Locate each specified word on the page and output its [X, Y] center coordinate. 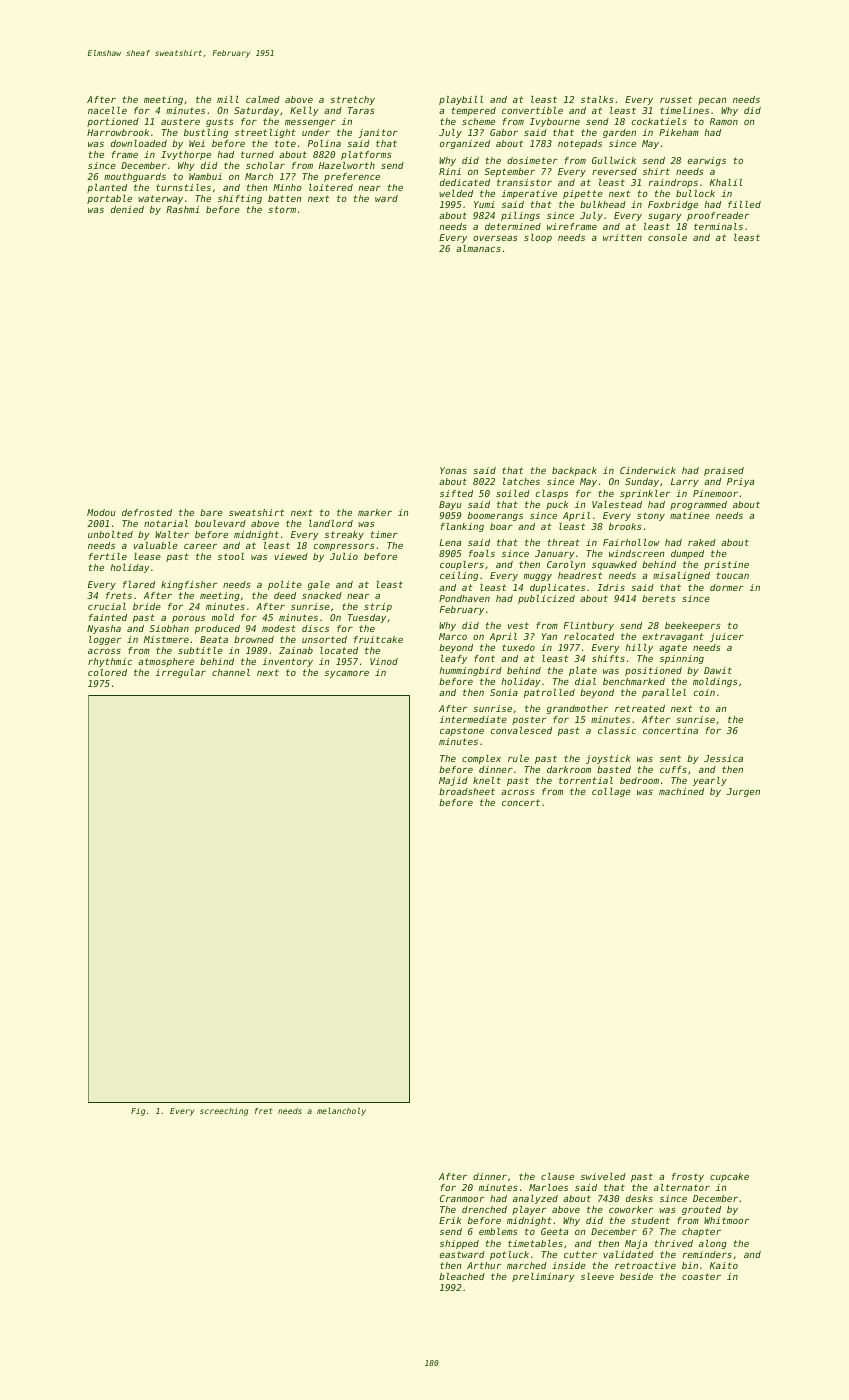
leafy [454, 659]
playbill [461, 100]
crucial [107, 606]
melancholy [341, 1112]
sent [670, 758]
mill [228, 99]
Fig [138, 1112]
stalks [597, 99]
